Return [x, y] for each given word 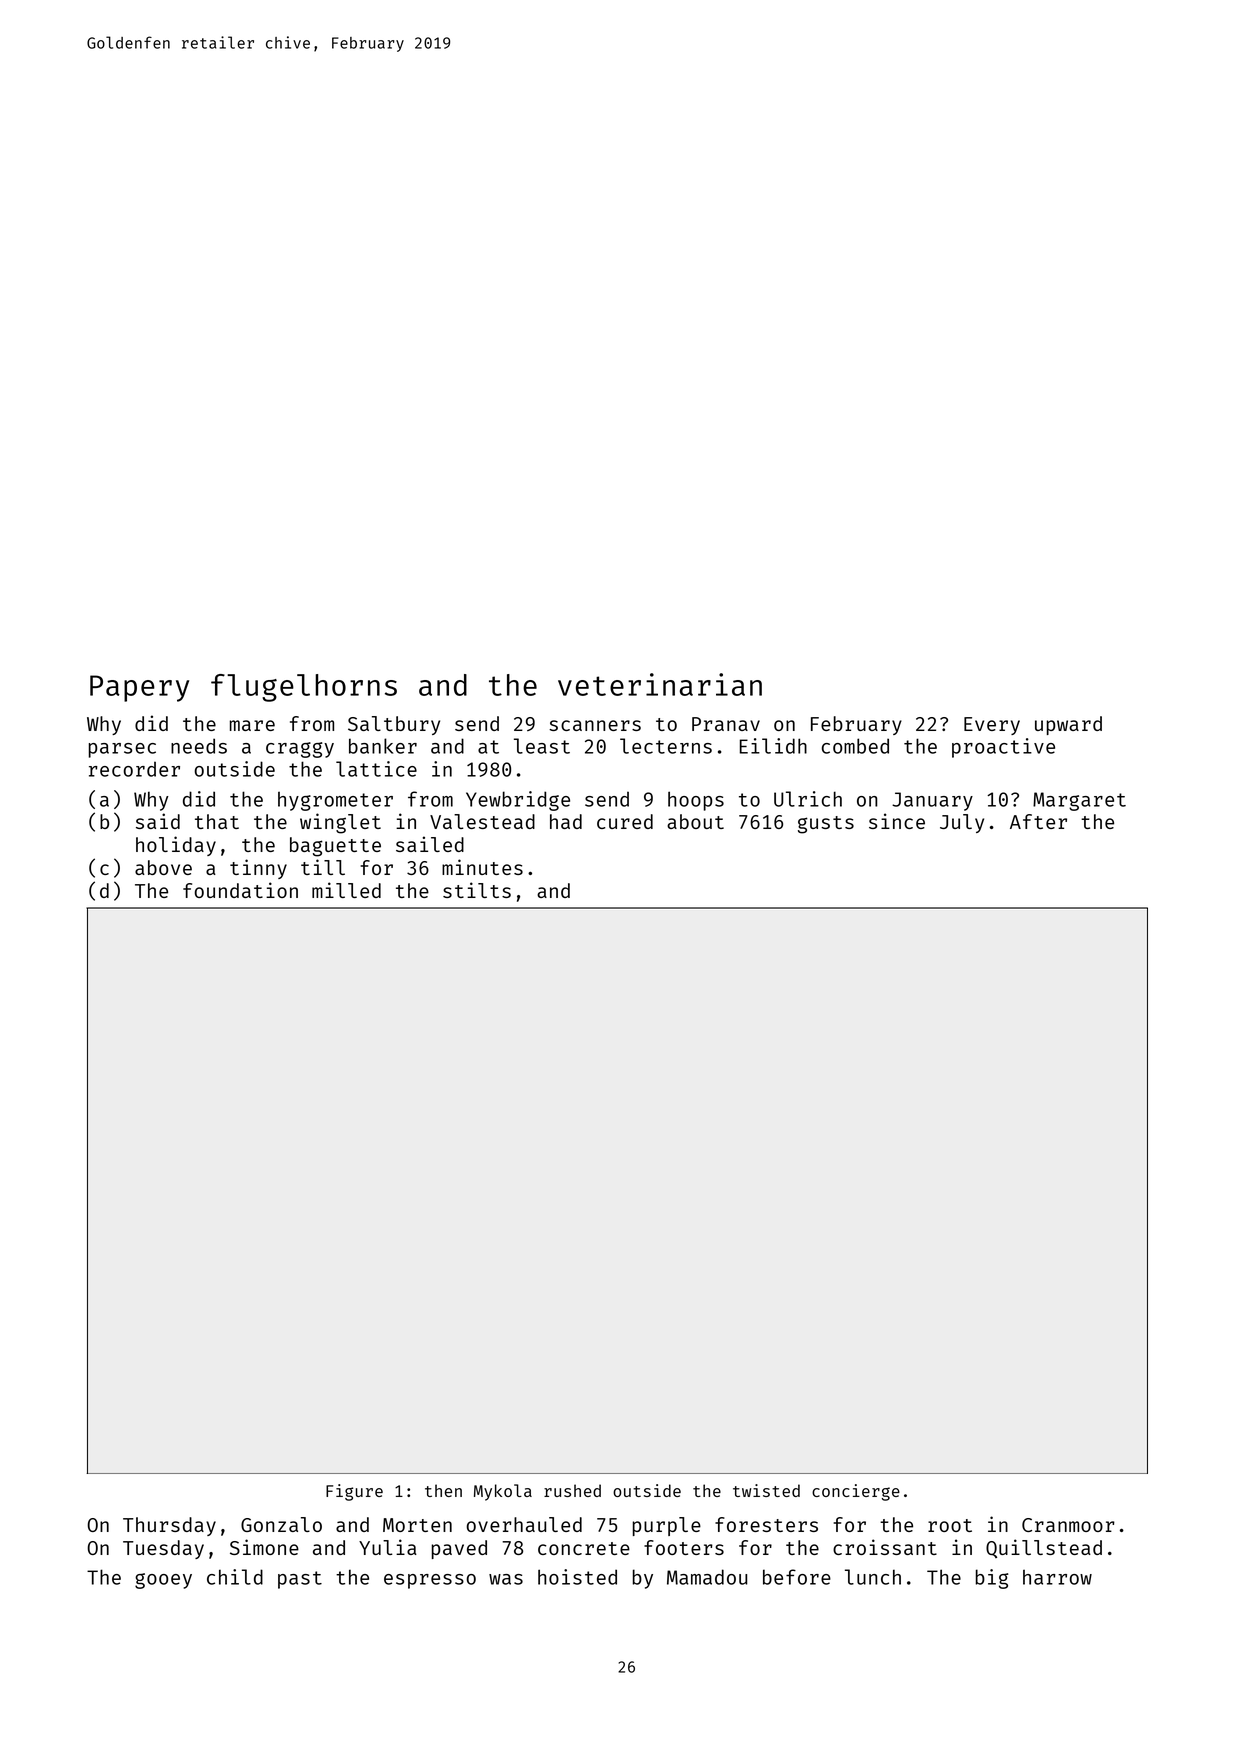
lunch [873, 1577]
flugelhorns [304, 688]
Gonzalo [281, 1524]
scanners [595, 725]
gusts [826, 825]
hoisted [577, 1577]
